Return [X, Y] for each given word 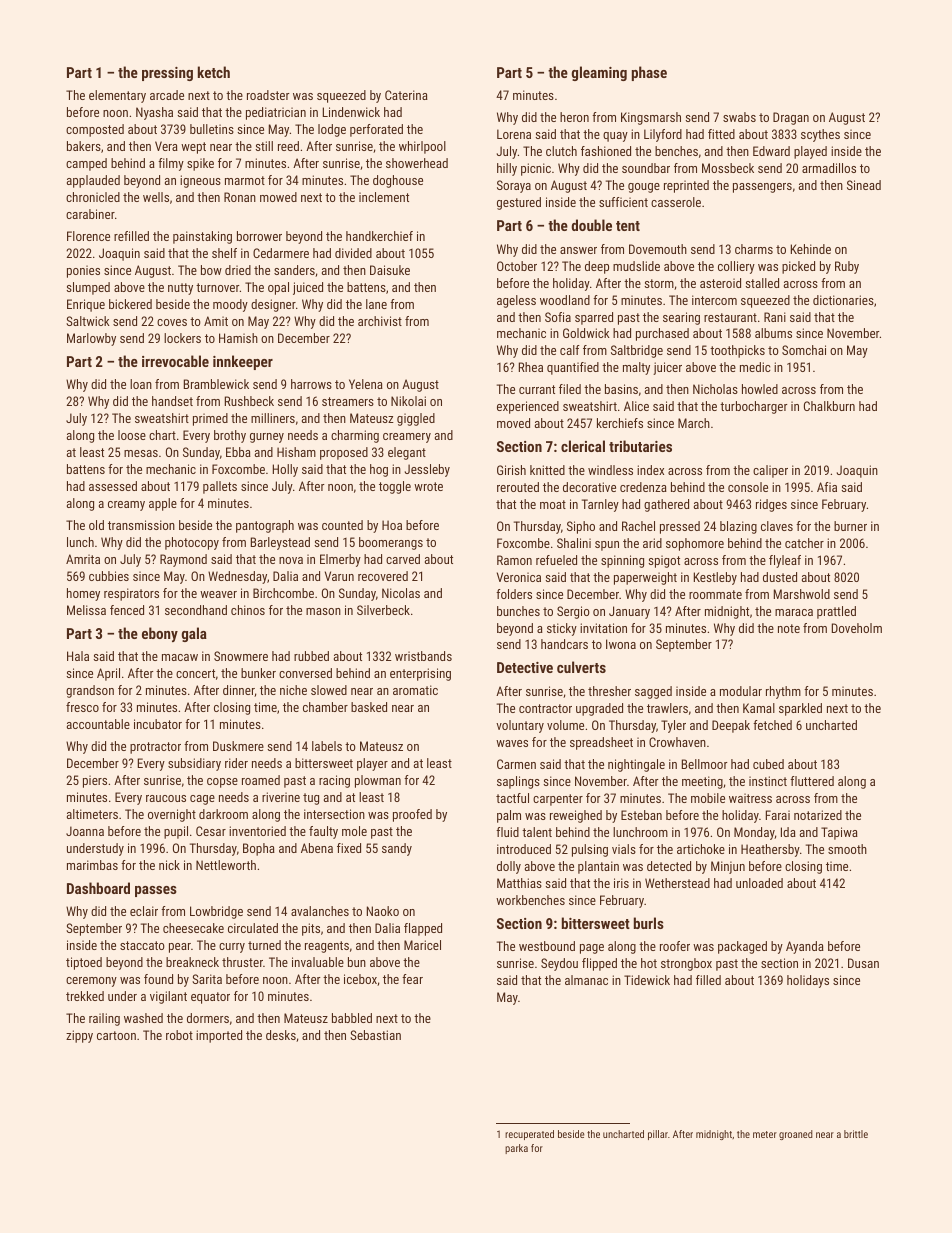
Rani [775, 317]
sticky [562, 629]
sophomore [695, 544]
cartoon [116, 1035]
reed [288, 146]
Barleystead [280, 543]
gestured [519, 203]
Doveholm [857, 628]
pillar [658, 1135]
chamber [325, 707]
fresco [82, 707]
